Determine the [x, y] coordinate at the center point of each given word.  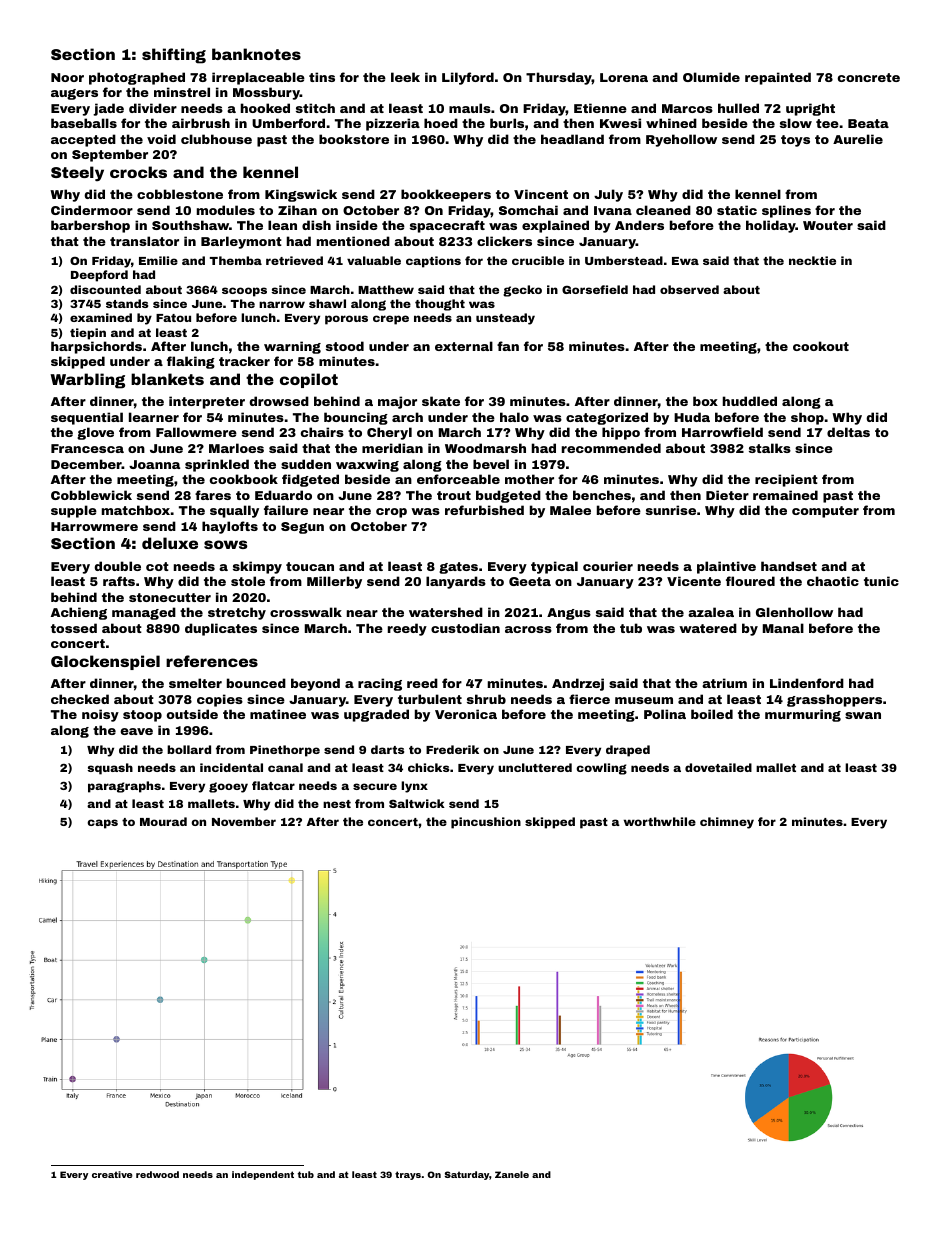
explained [555, 226]
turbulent [430, 699]
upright [810, 109]
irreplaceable [258, 78]
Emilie [158, 260]
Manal [783, 628]
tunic [881, 581]
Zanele [512, 1174]
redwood [157, 1174]
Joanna [154, 464]
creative [112, 1174]
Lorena [624, 77]
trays [408, 1175]
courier [608, 566]
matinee [278, 714]
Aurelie [858, 139]
